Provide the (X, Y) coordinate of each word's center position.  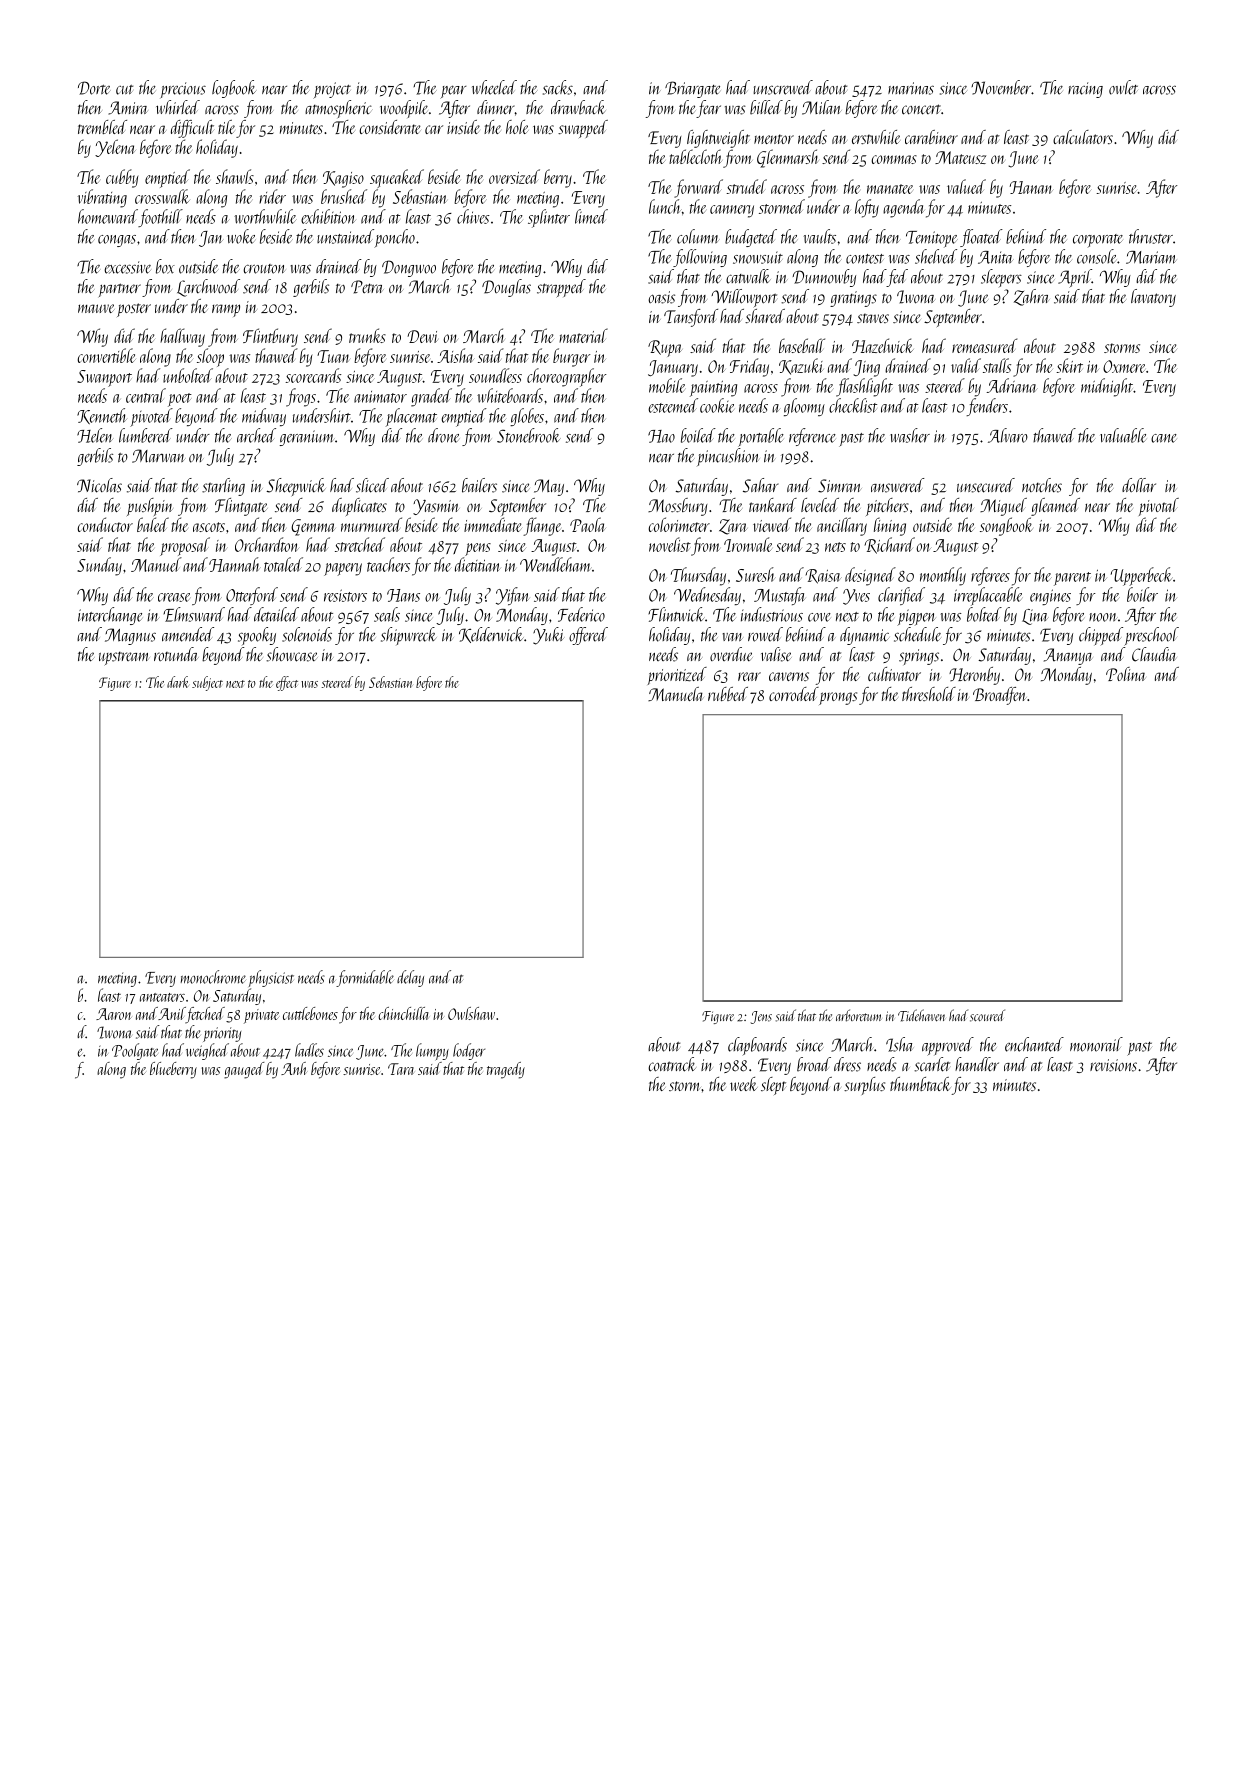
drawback (578, 107)
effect (287, 683)
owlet (1123, 87)
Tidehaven (921, 1015)
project (332, 90)
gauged (244, 1070)
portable (761, 437)
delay (410, 978)
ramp (226, 310)
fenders (987, 407)
